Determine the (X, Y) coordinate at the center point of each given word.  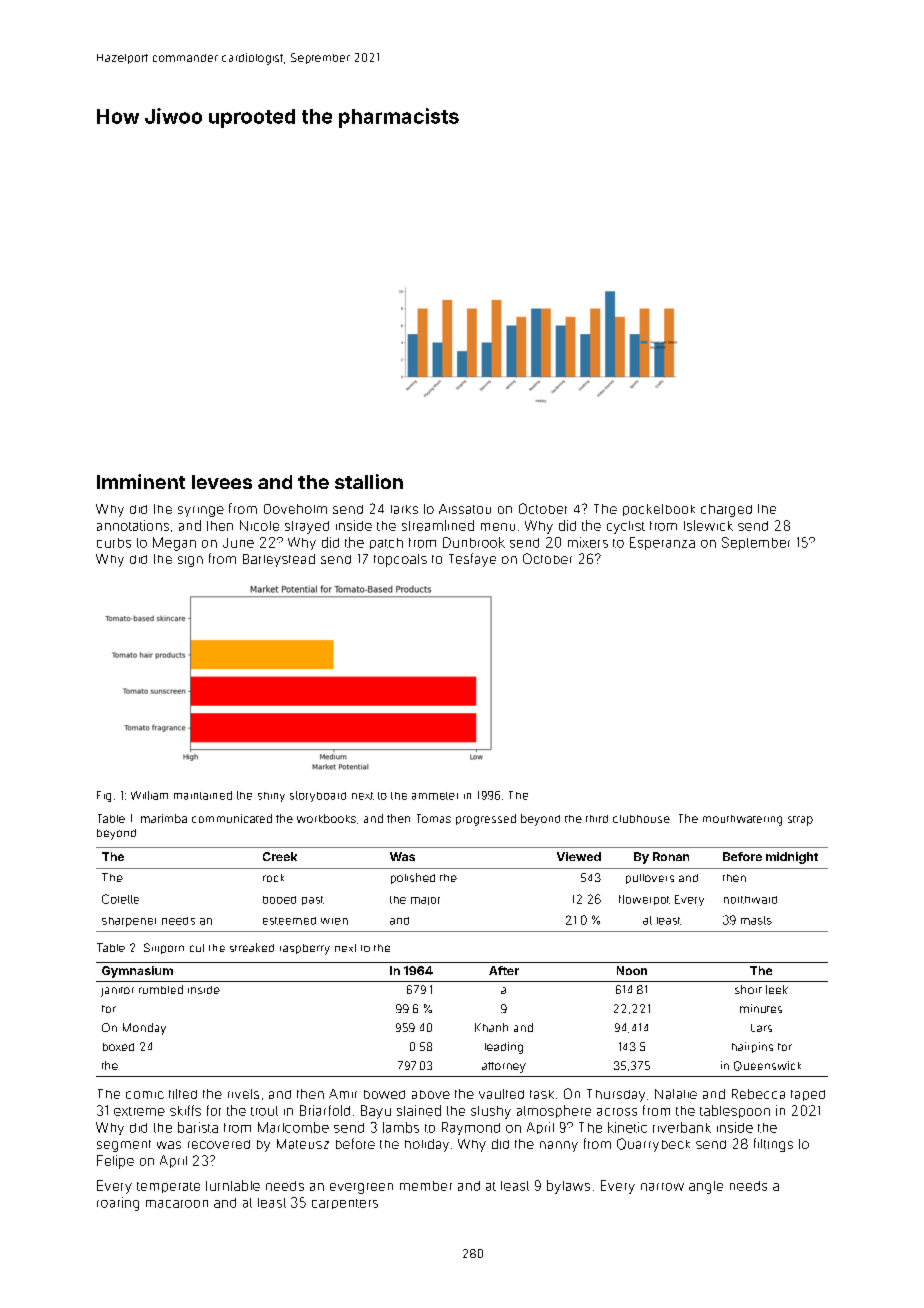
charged (726, 510)
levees (222, 482)
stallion (369, 481)
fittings (773, 1145)
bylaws (568, 1187)
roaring (118, 1204)
